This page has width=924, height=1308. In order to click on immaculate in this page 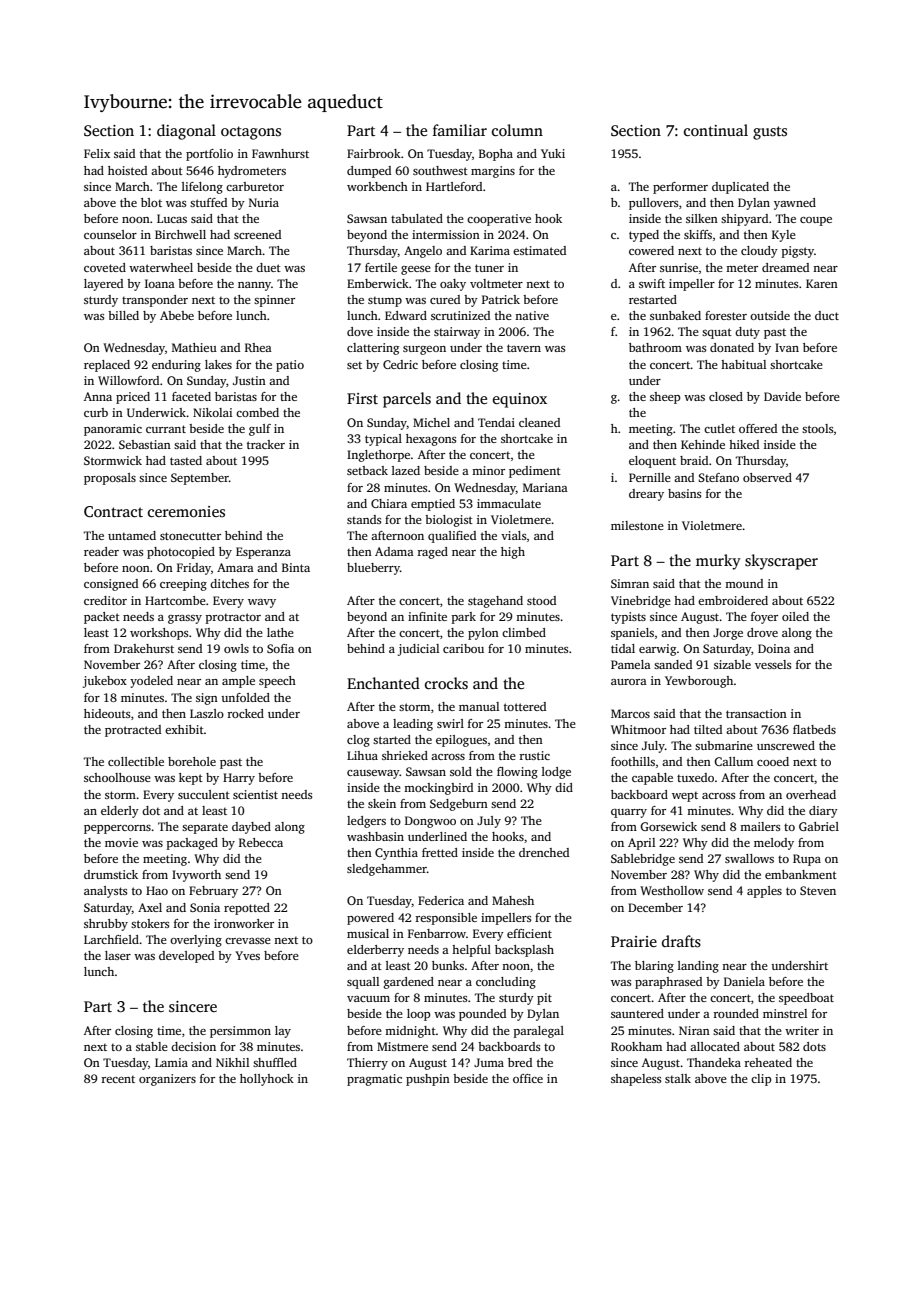, I will do `click(509, 503)`.
